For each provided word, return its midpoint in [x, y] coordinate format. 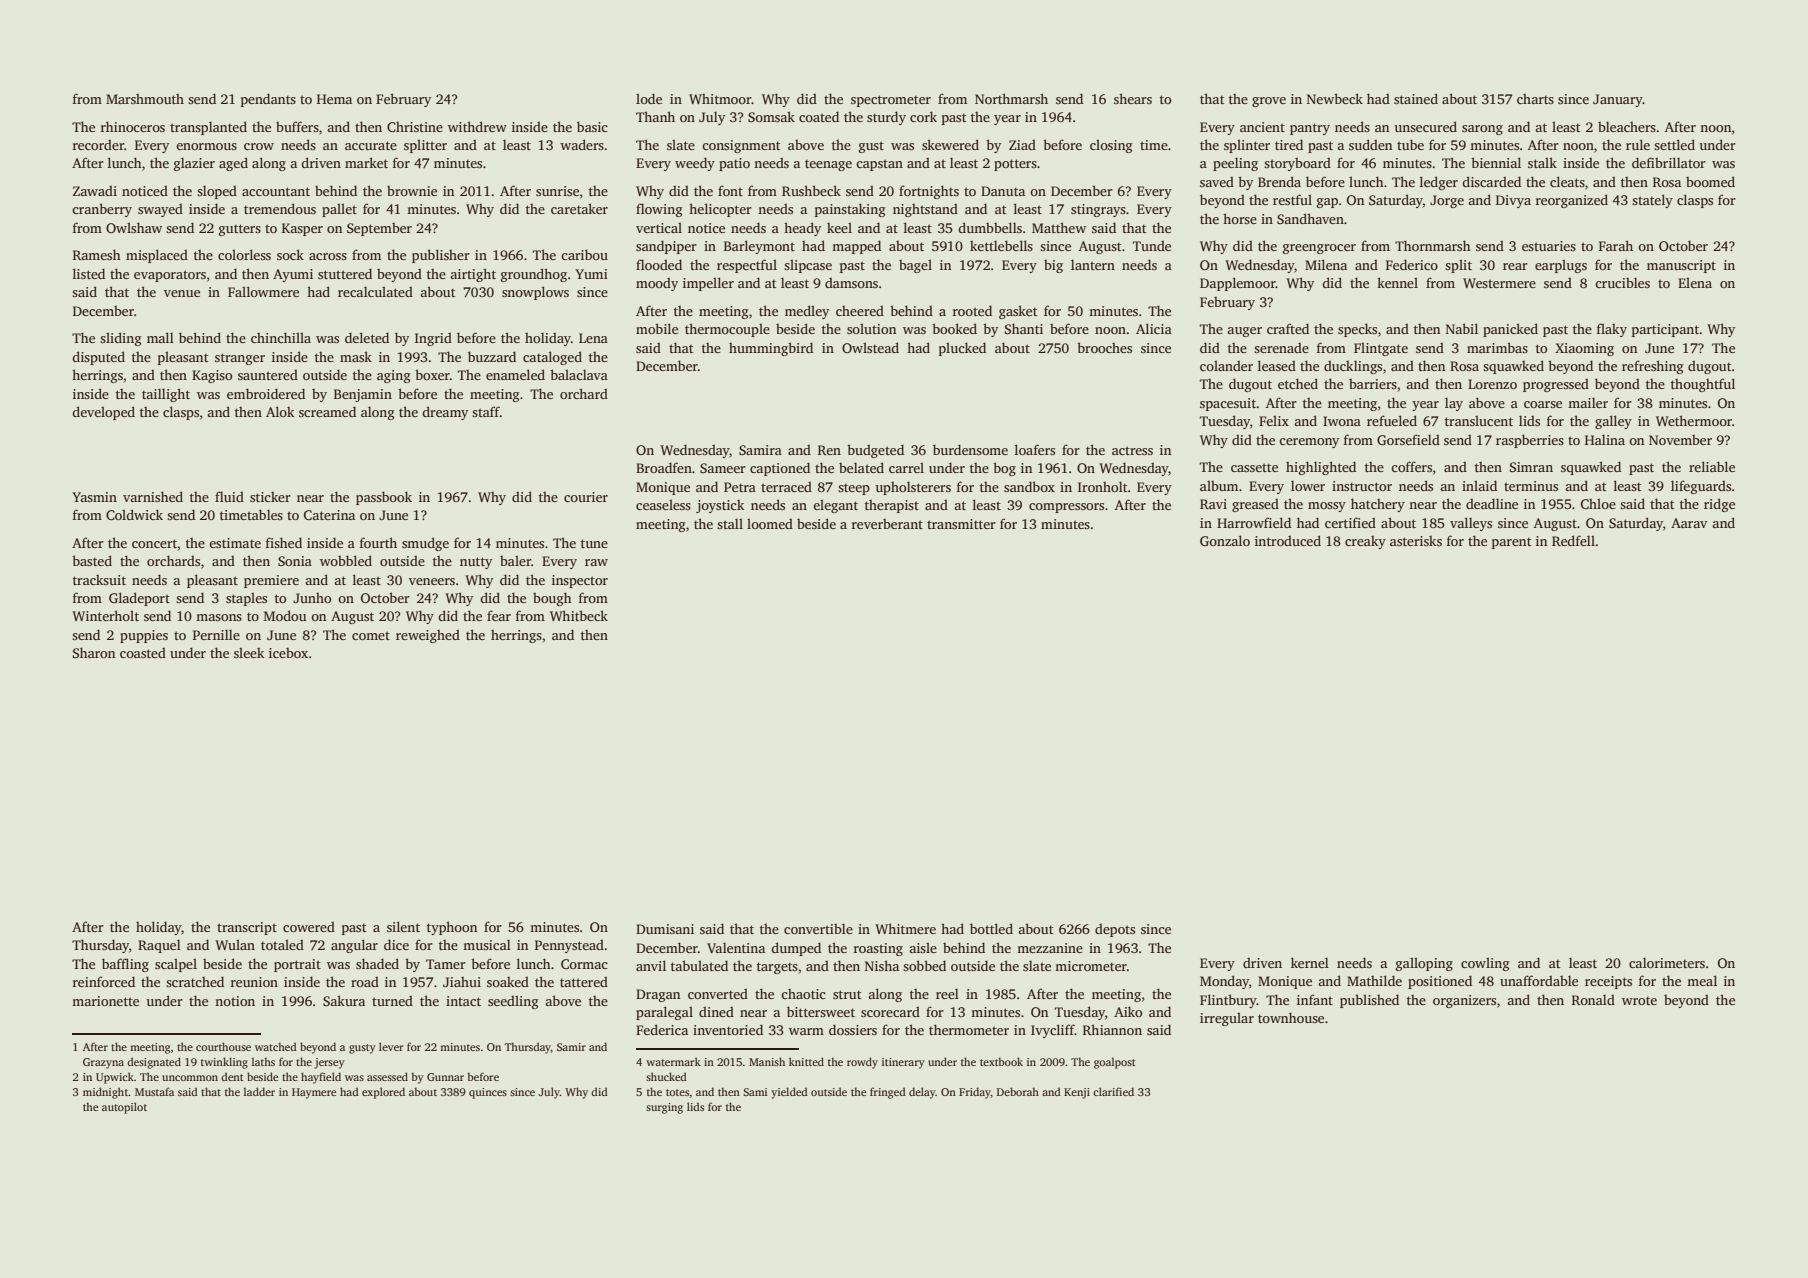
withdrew [477, 126]
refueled [1392, 420]
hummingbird [771, 349]
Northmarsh [1011, 98]
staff [486, 411]
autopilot [124, 1108]
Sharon [94, 652]
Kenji [1077, 1093]
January [1618, 100]
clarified [1113, 1091]
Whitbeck [579, 615]
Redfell [1573, 540]
